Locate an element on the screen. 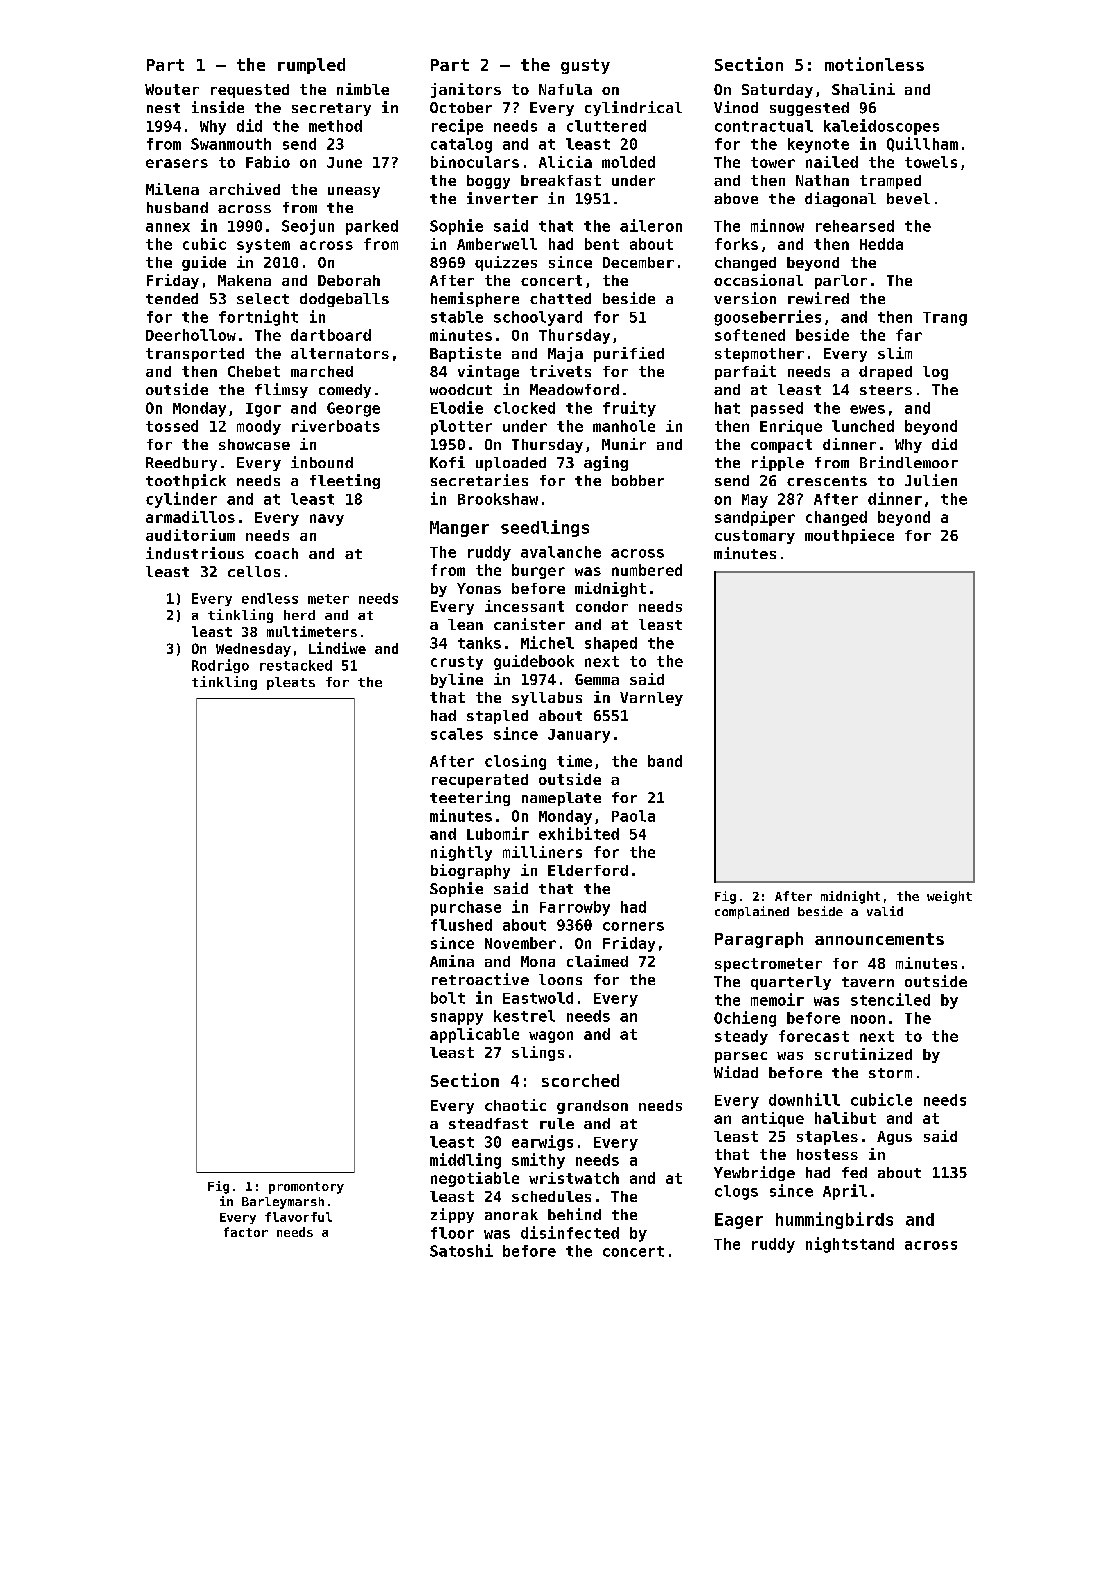  navy is located at coordinates (327, 520).
